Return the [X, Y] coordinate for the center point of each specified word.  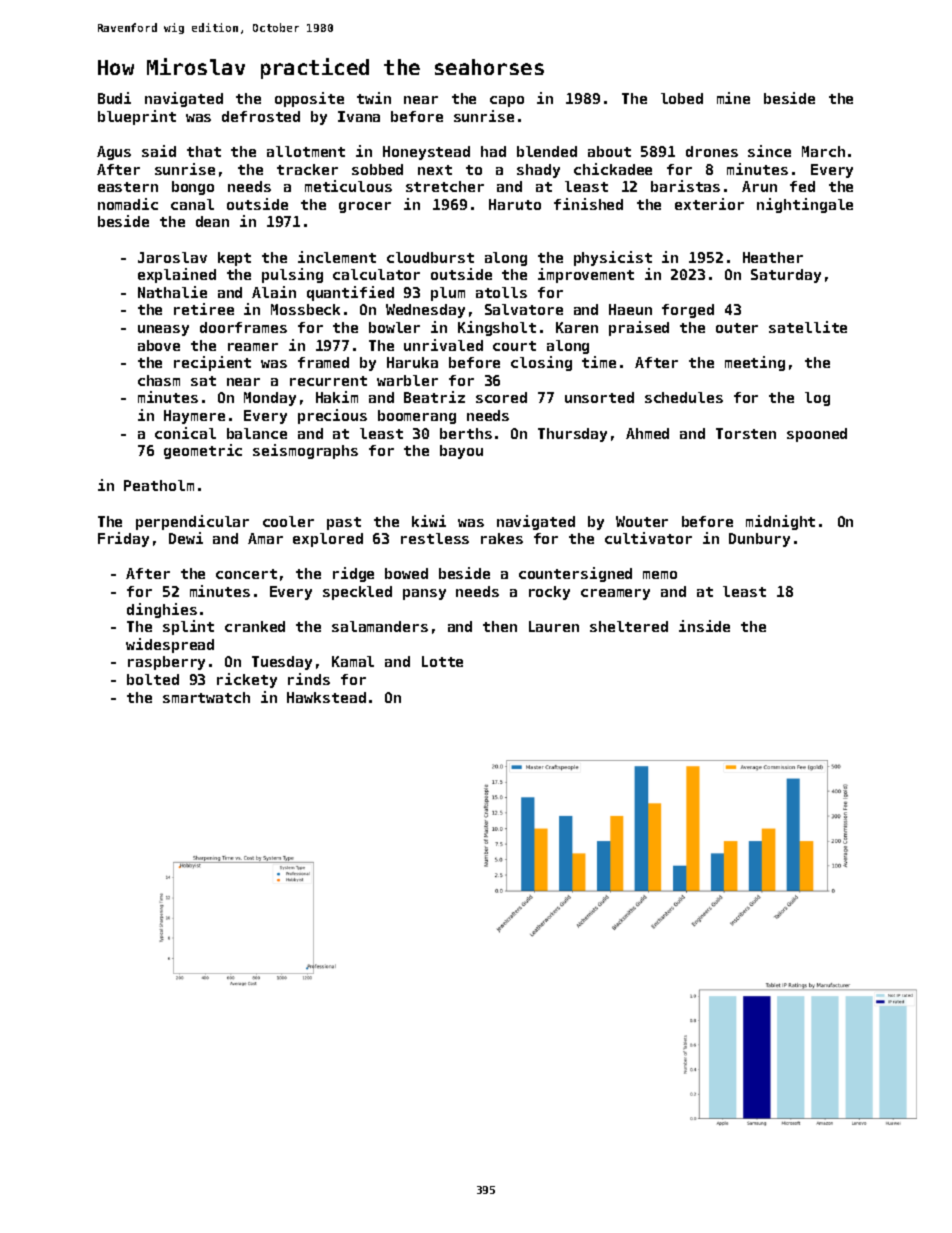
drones [712, 151]
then [500, 626]
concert [246, 574]
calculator [376, 274]
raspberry [166, 663]
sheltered [629, 626]
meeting [755, 363]
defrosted [261, 116]
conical [185, 433]
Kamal [353, 661]
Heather [773, 257]
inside [704, 626]
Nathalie [172, 292]
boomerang [417, 417]
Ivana [359, 116]
